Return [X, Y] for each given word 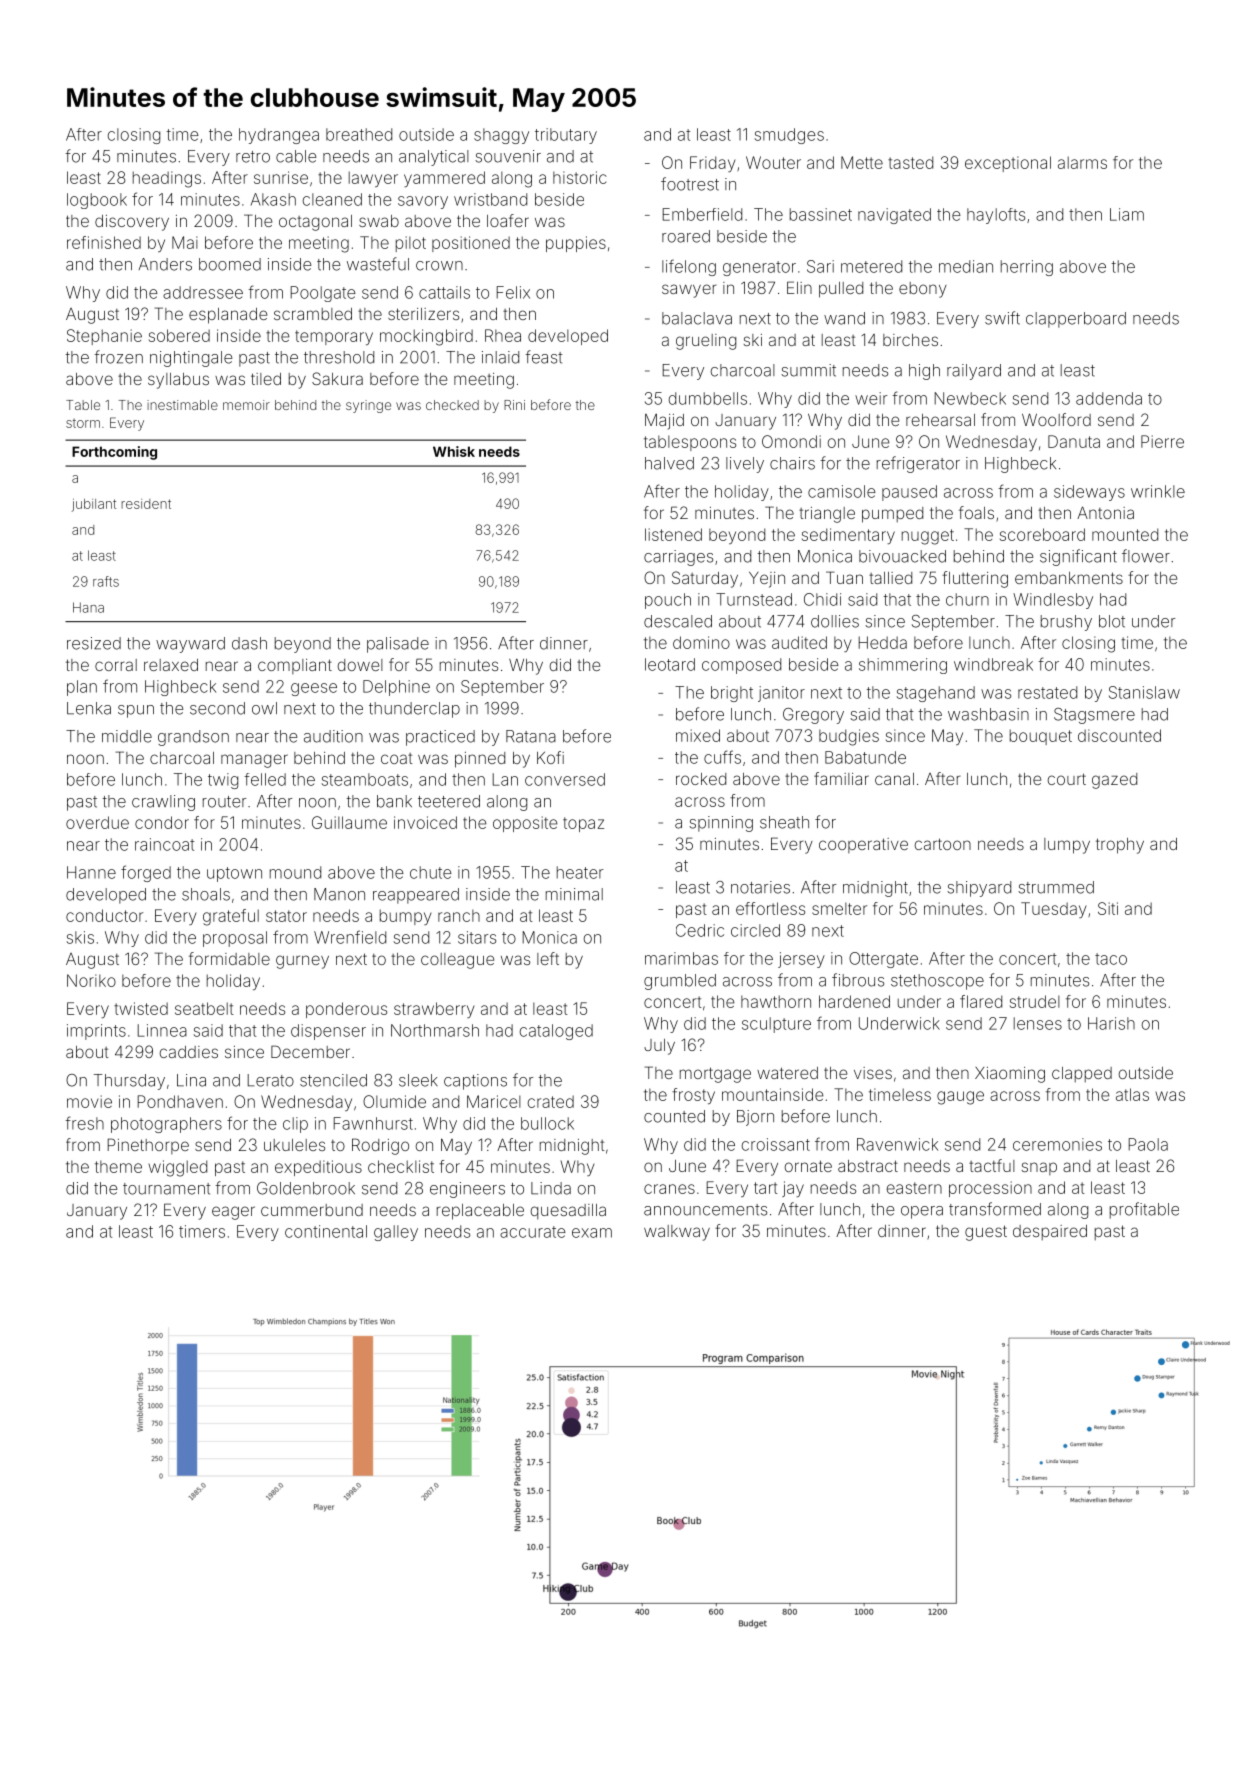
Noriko [91, 980]
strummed [1056, 887]
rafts [106, 581]
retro [253, 157]
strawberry [434, 1010]
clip [295, 1125]
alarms [1082, 162]
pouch [668, 601]
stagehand [935, 694]
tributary [566, 136]
